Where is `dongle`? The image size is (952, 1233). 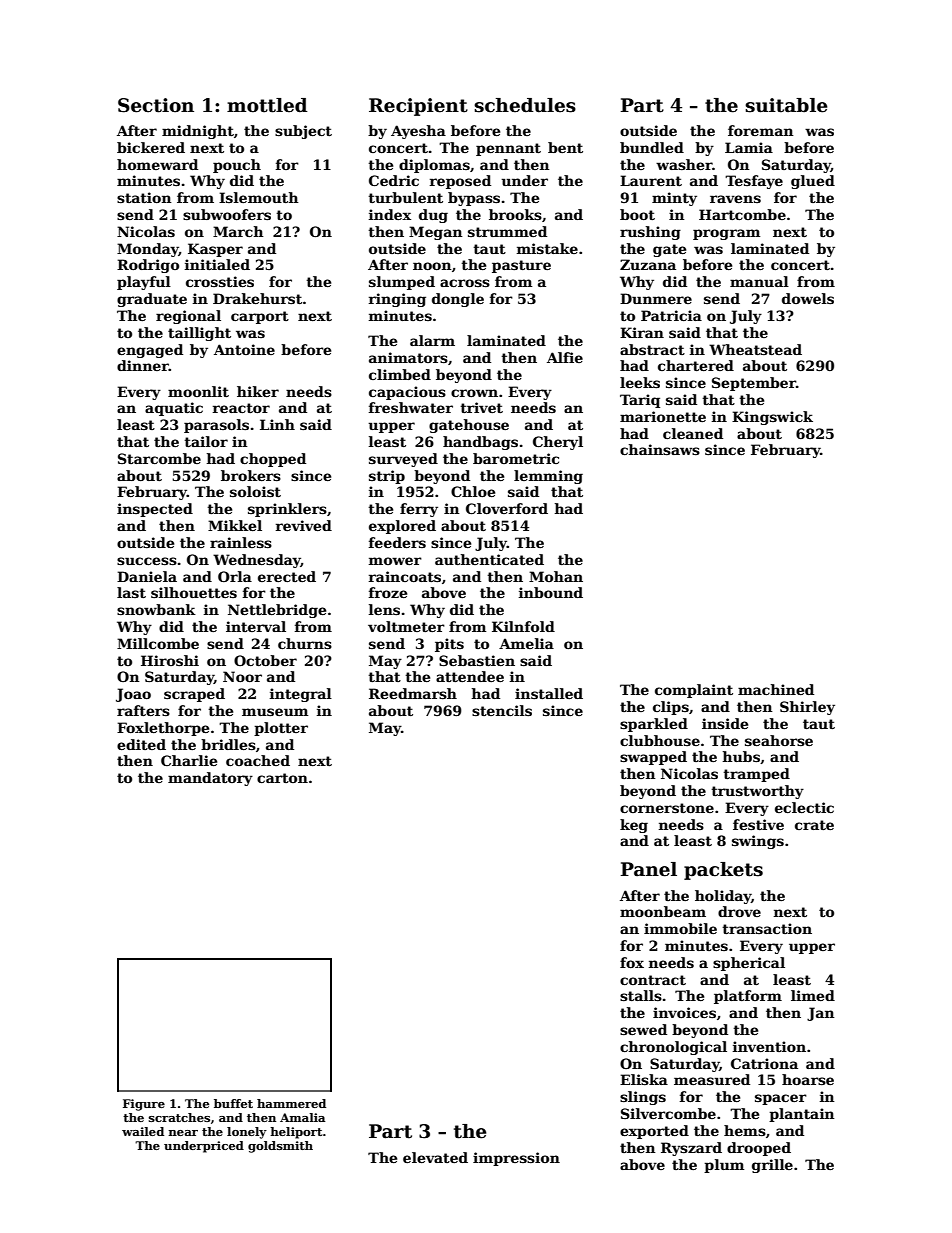 dongle is located at coordinates (458, 300).
